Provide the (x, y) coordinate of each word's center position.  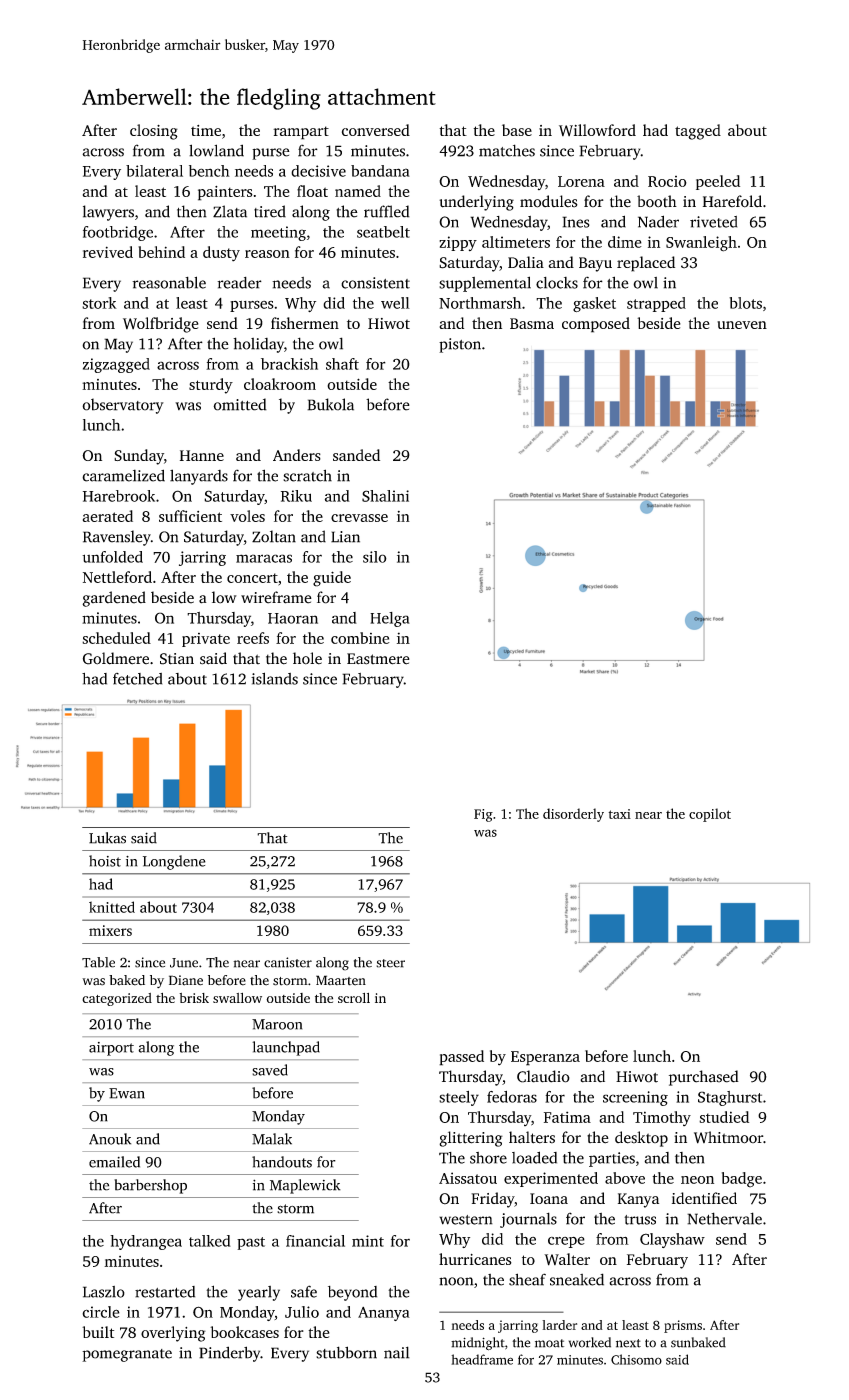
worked (590, 1342)
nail (397, 1352)
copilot (710, 815)
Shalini (385, 496)
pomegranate (127, 1355)
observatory (123, 406)
